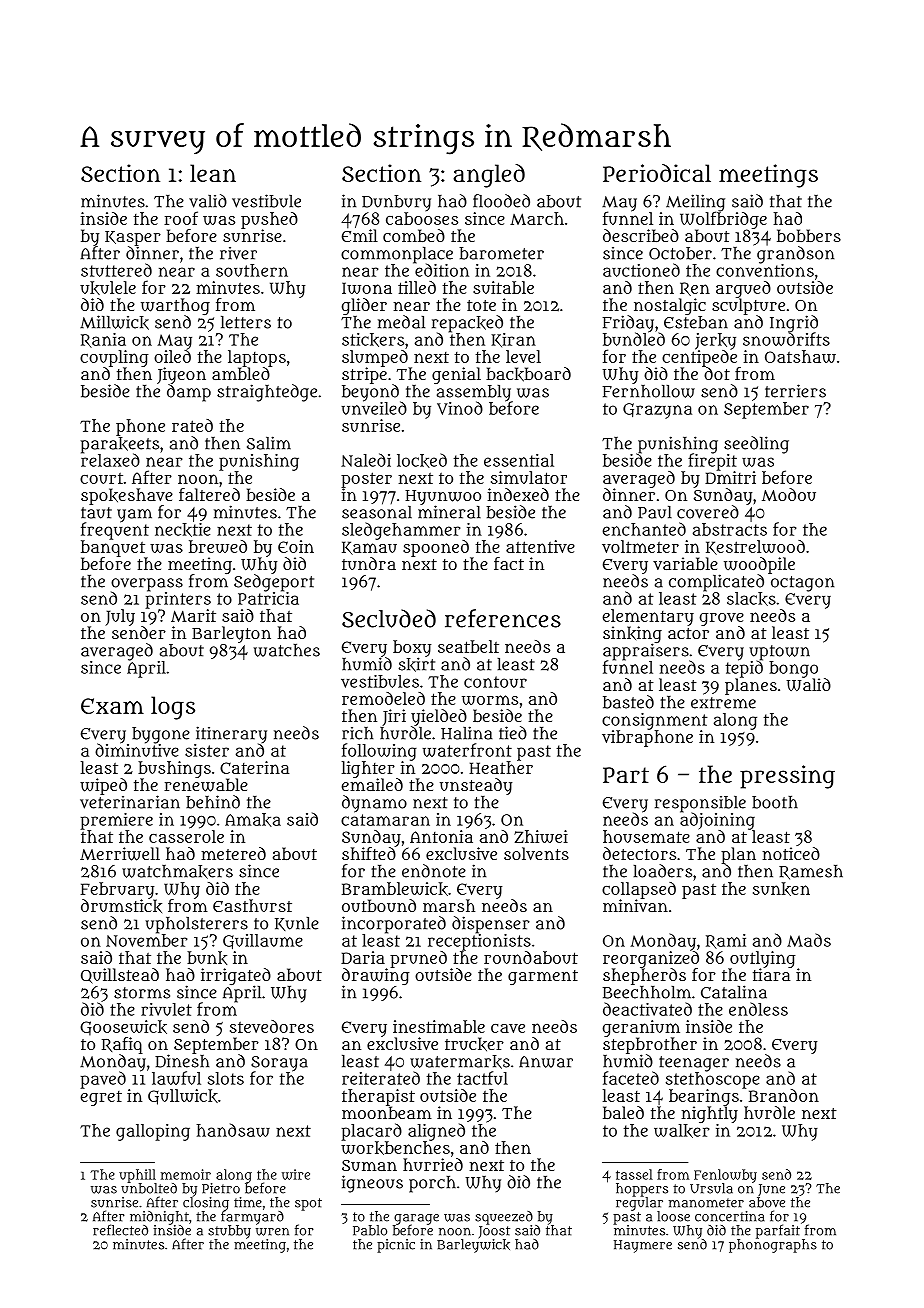 Image resolution: width=924 pixels, height=1308 pixels. I want to click on lean, so click(213, 173).
